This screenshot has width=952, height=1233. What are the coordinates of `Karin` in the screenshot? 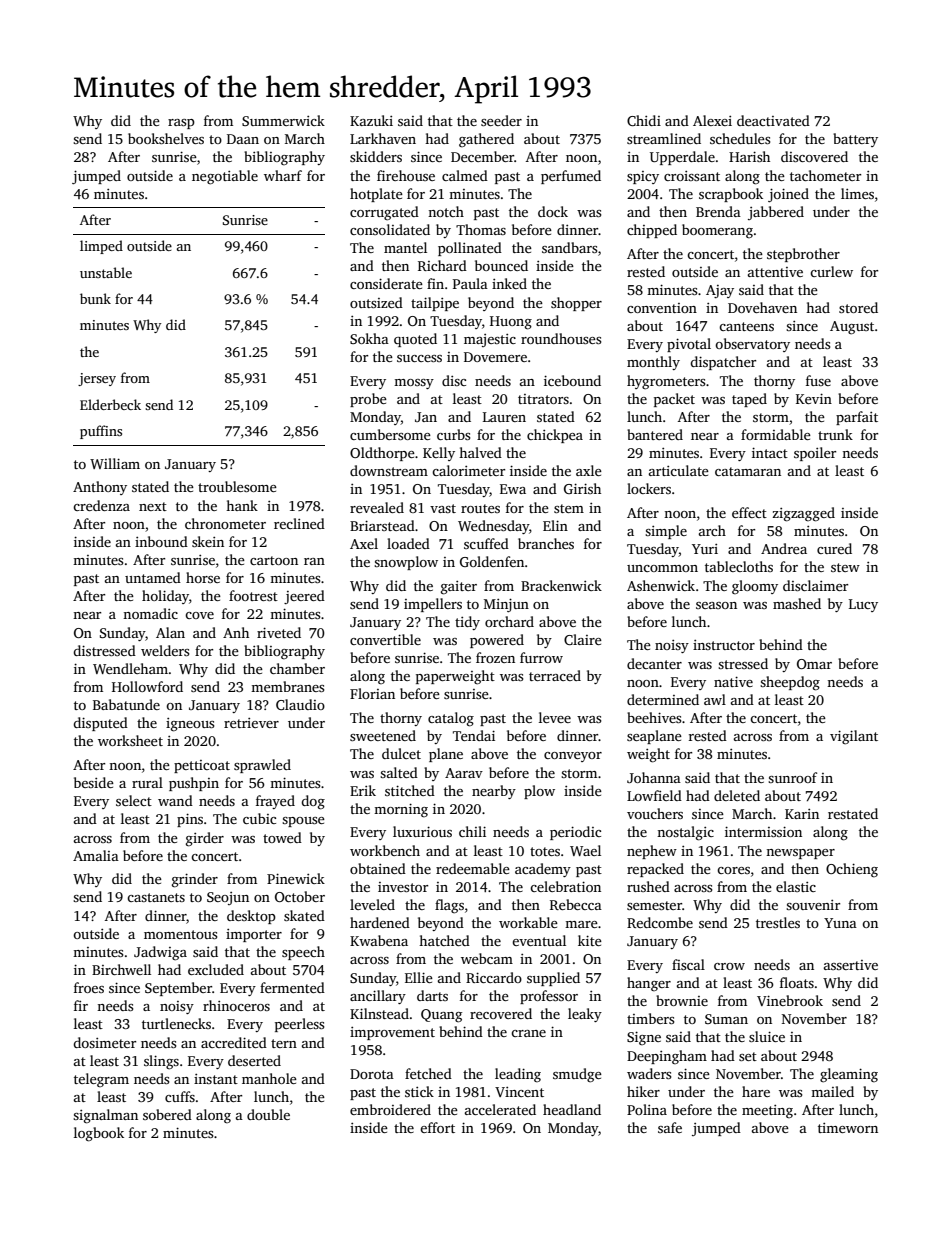 It's located at (802, 814).
